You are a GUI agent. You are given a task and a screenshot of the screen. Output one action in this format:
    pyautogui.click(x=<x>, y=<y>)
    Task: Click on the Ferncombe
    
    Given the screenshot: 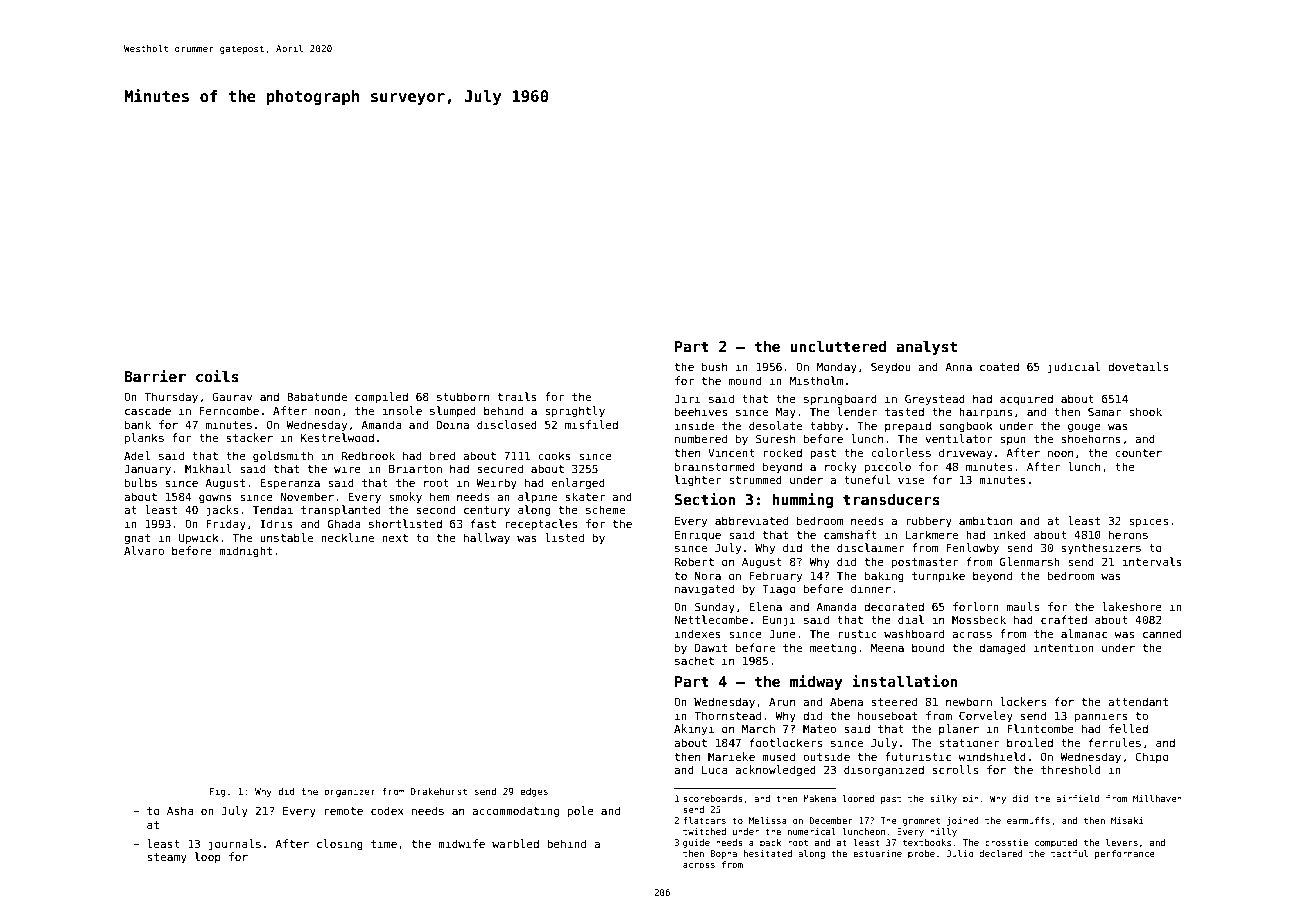 What is the action you would take?
    pyautogui.click(x=229, y=410)
